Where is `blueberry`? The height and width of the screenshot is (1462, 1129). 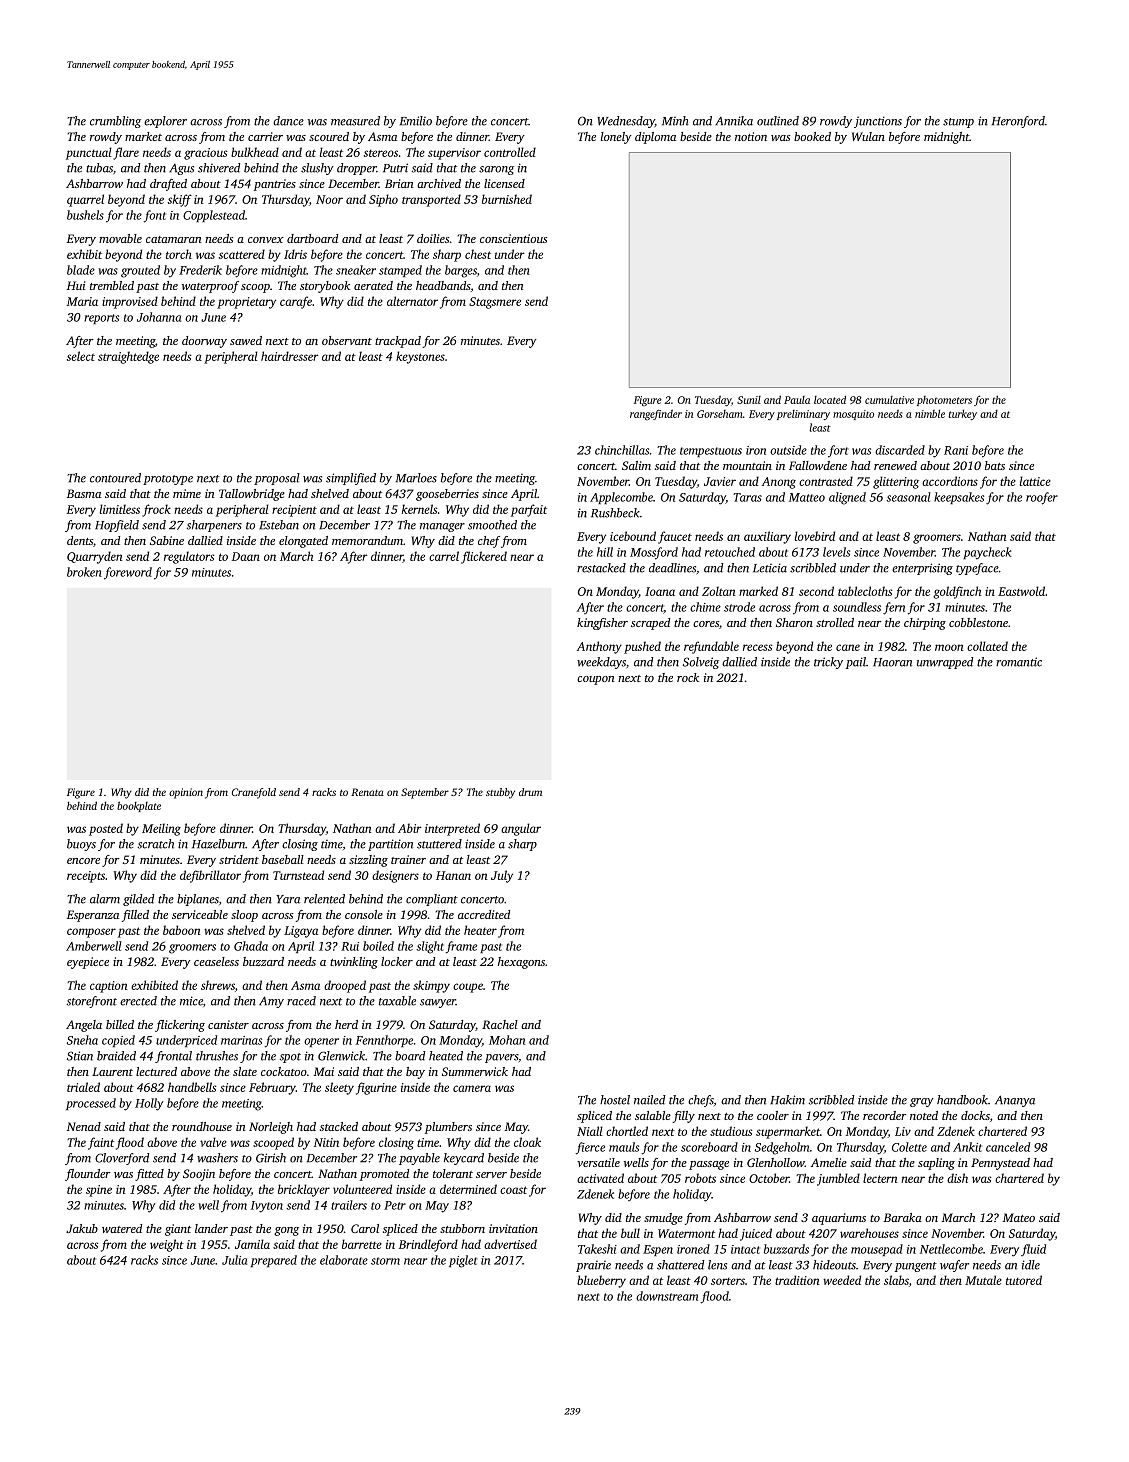
blueberry is located at coordinates (601, 1281).
